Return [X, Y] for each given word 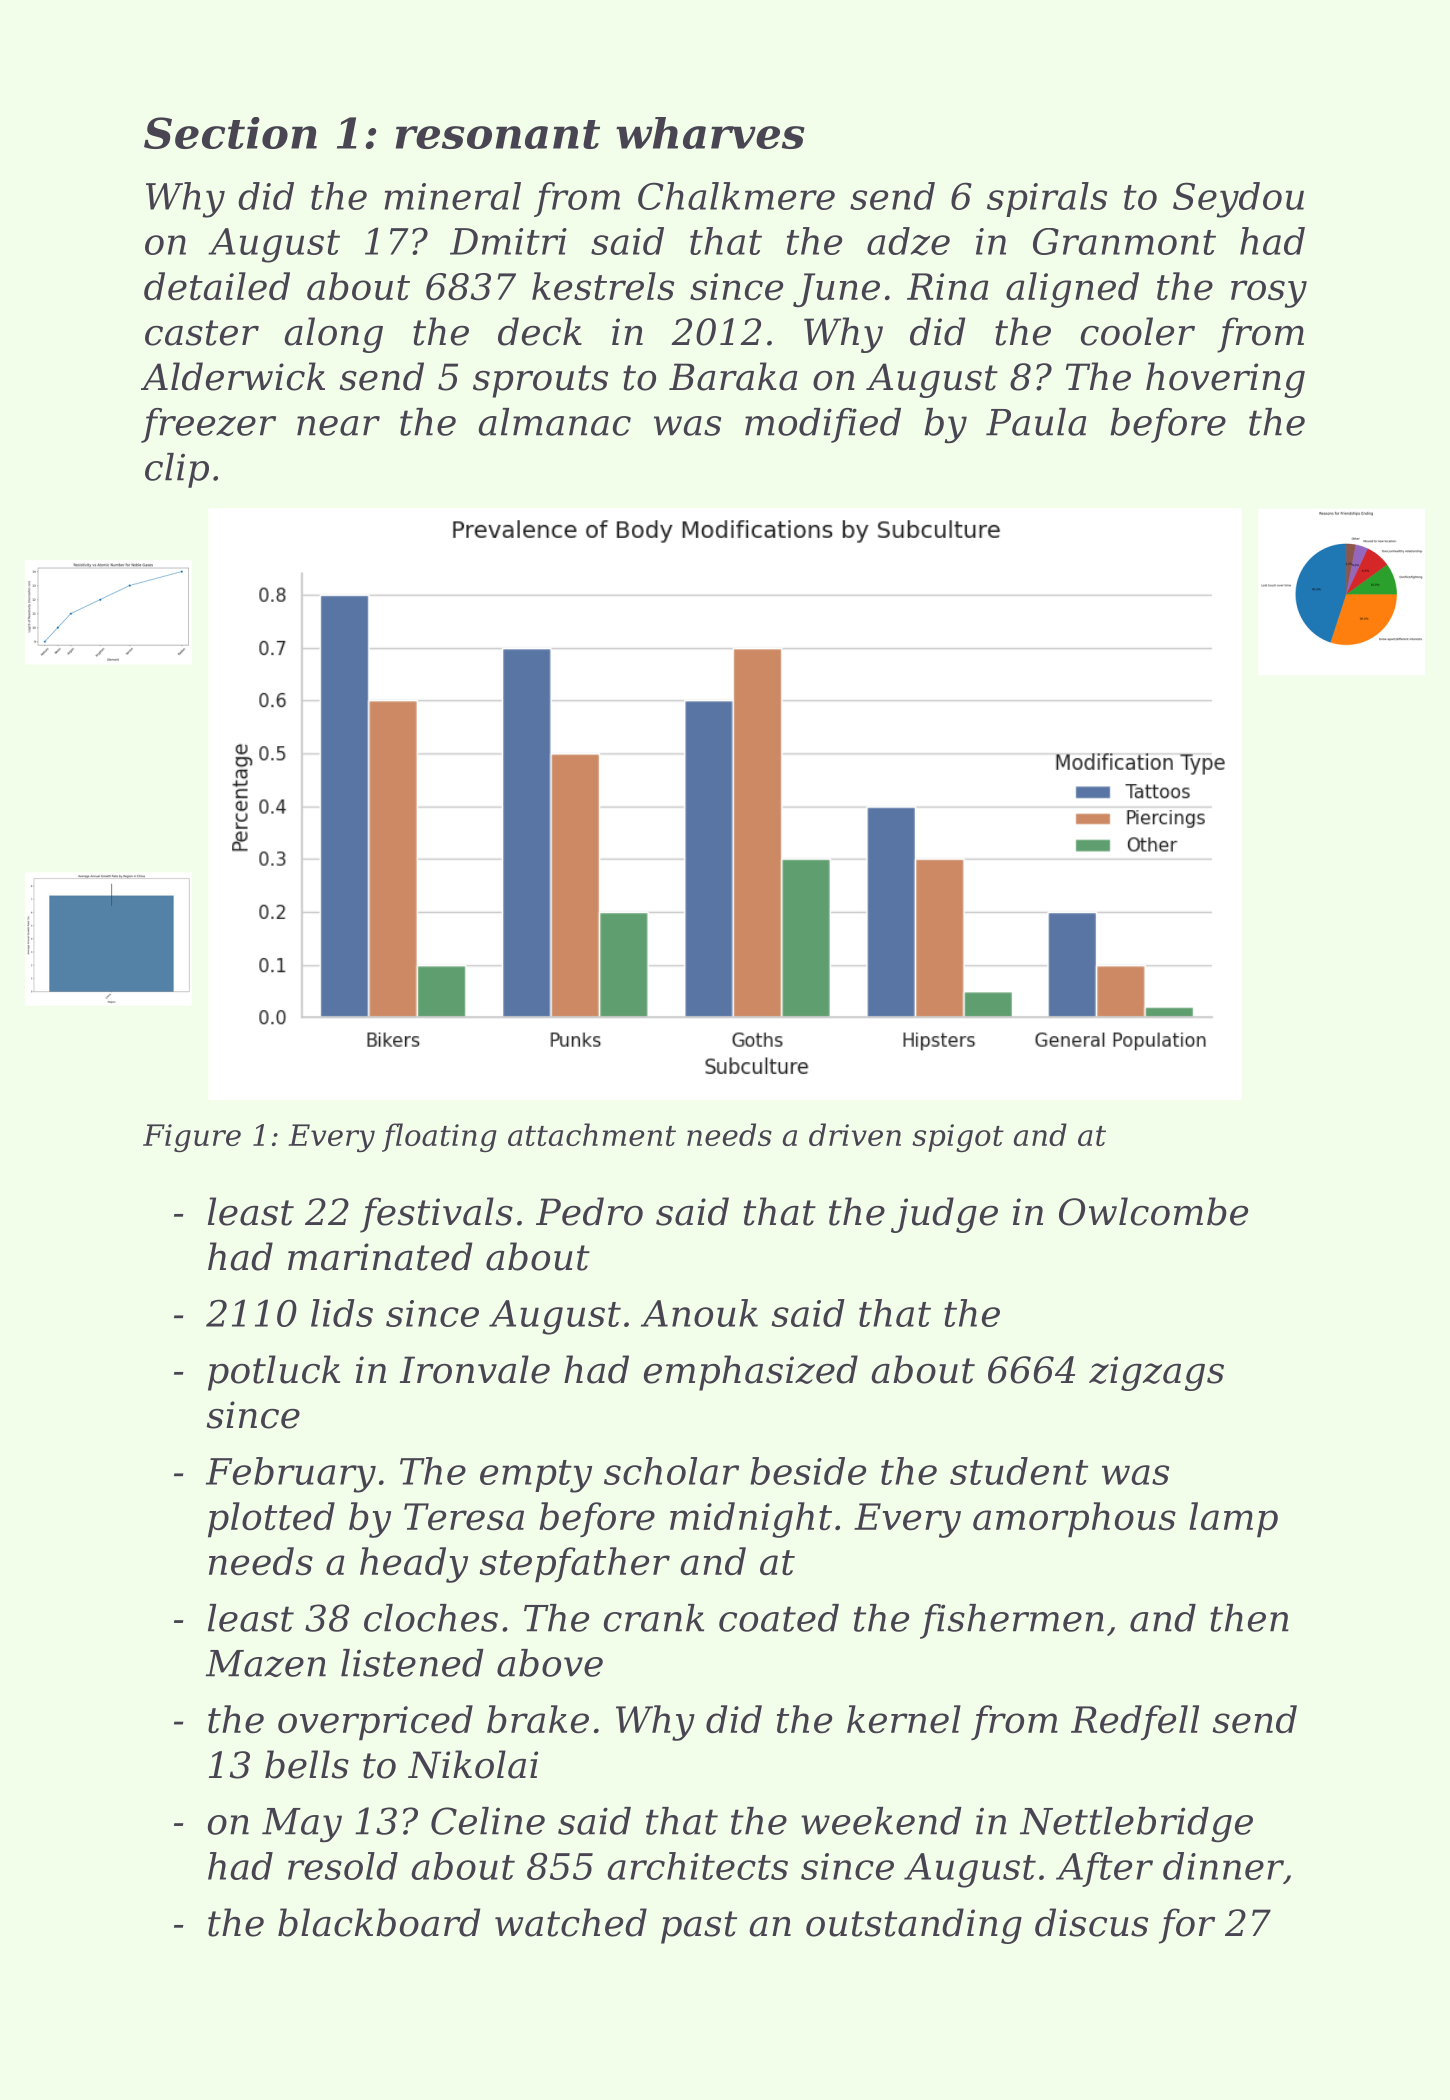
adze [908, 241]
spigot [958, 1138]
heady [414, 1565]
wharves [710, 133]
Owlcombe [1153, 1211]
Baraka [733, 376]
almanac [554, 422]
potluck [274, 1373]
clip [177, 470]
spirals [1047, 199]
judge [944, 1215]
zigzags [1156, 1373]
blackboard [379, 1922]
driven [855, 1134]
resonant [498, 134]
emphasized [751, 1373]
